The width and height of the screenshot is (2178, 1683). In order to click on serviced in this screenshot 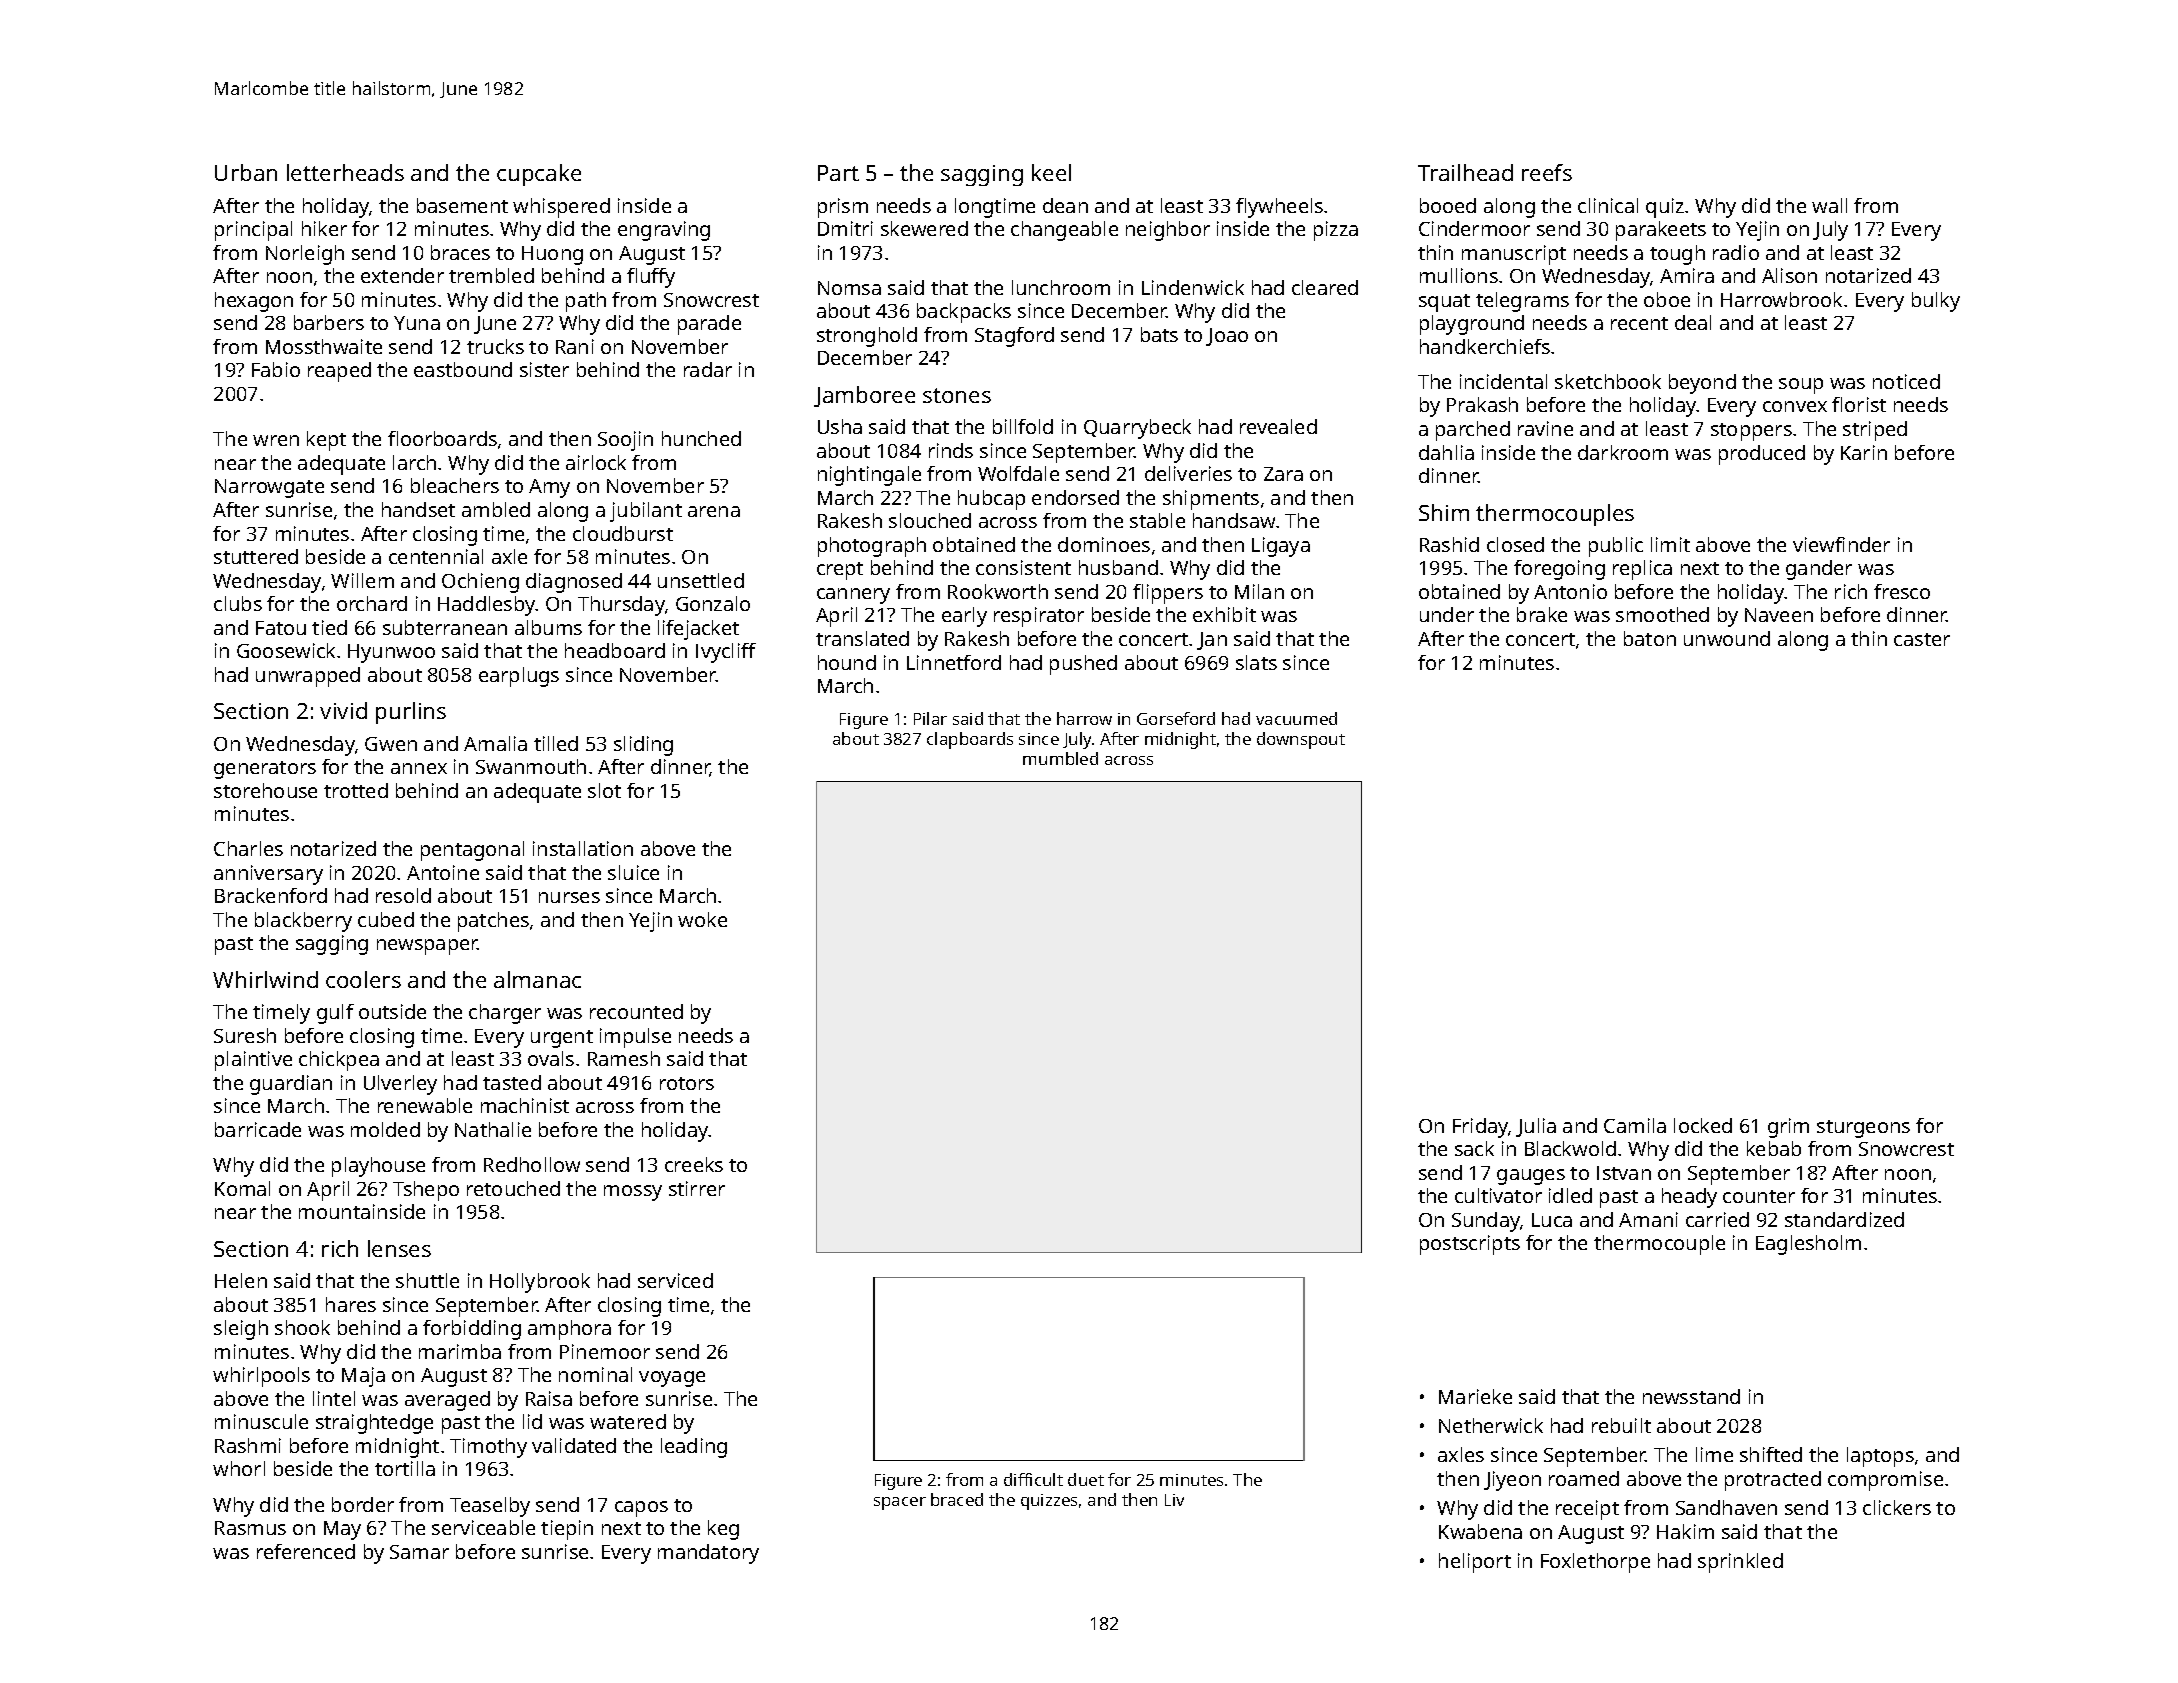, I will do `click(675, 1280)`.
